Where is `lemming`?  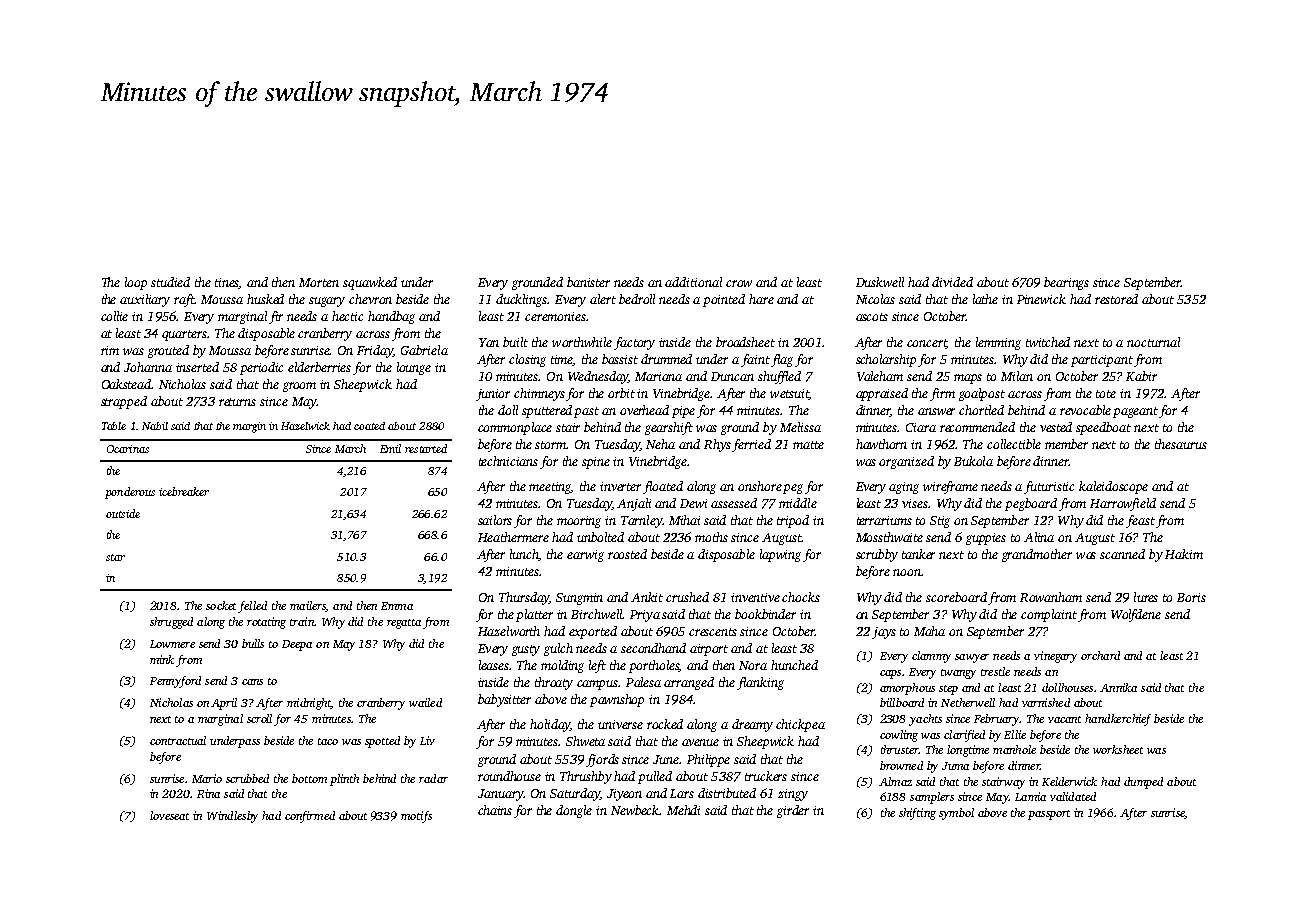
lemming is located at coordinates (998, 343).
